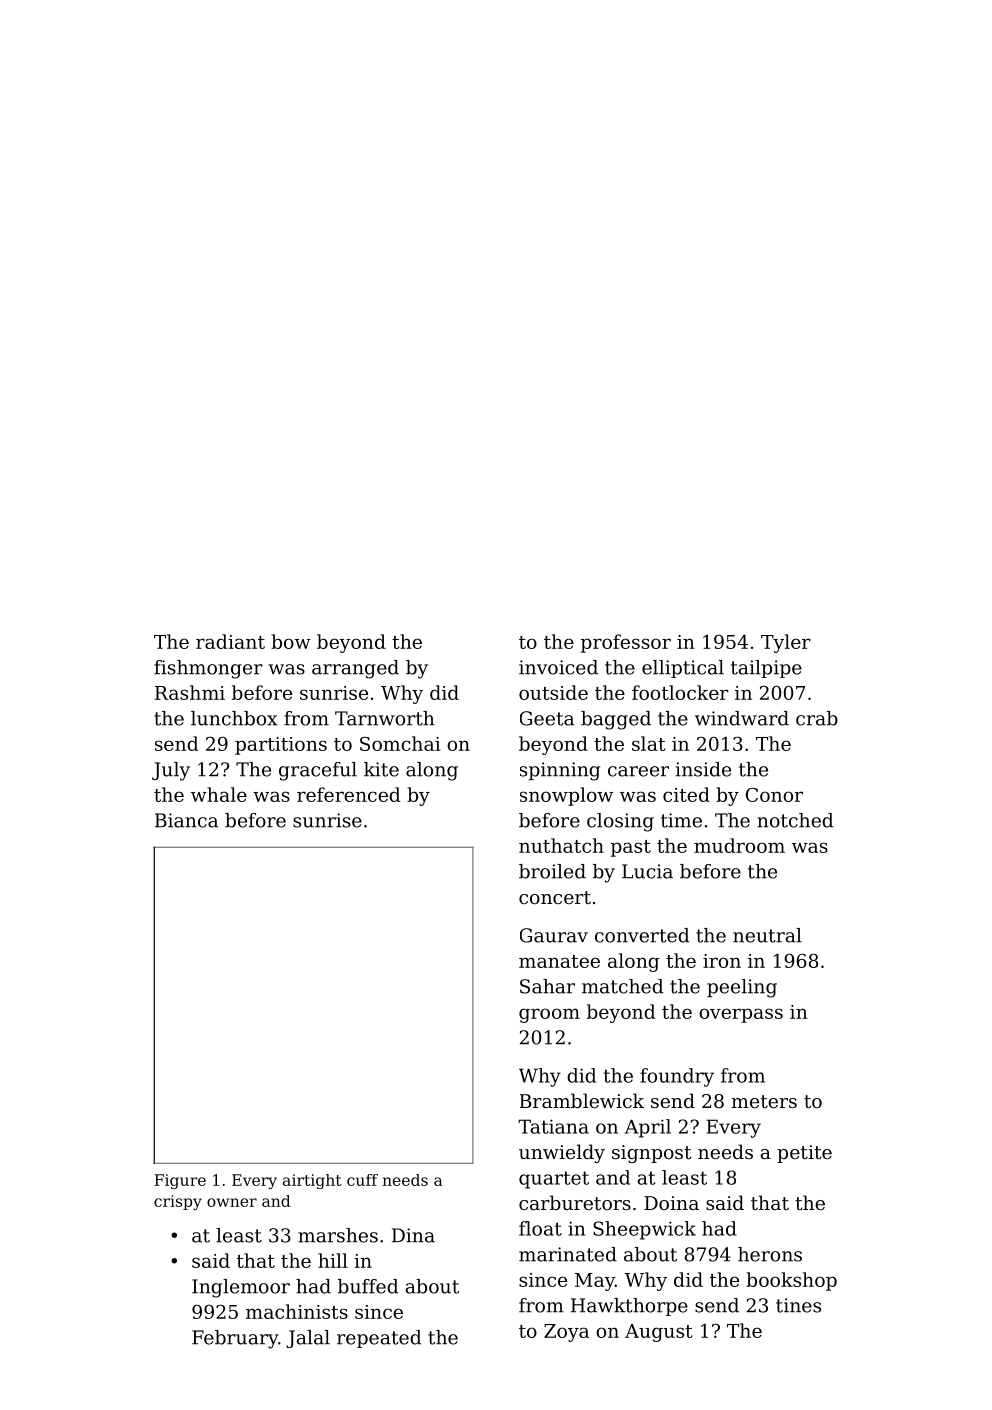 The width and height of the page is (992, 1410). I want to click on lunchbox, so click(234, 718).
